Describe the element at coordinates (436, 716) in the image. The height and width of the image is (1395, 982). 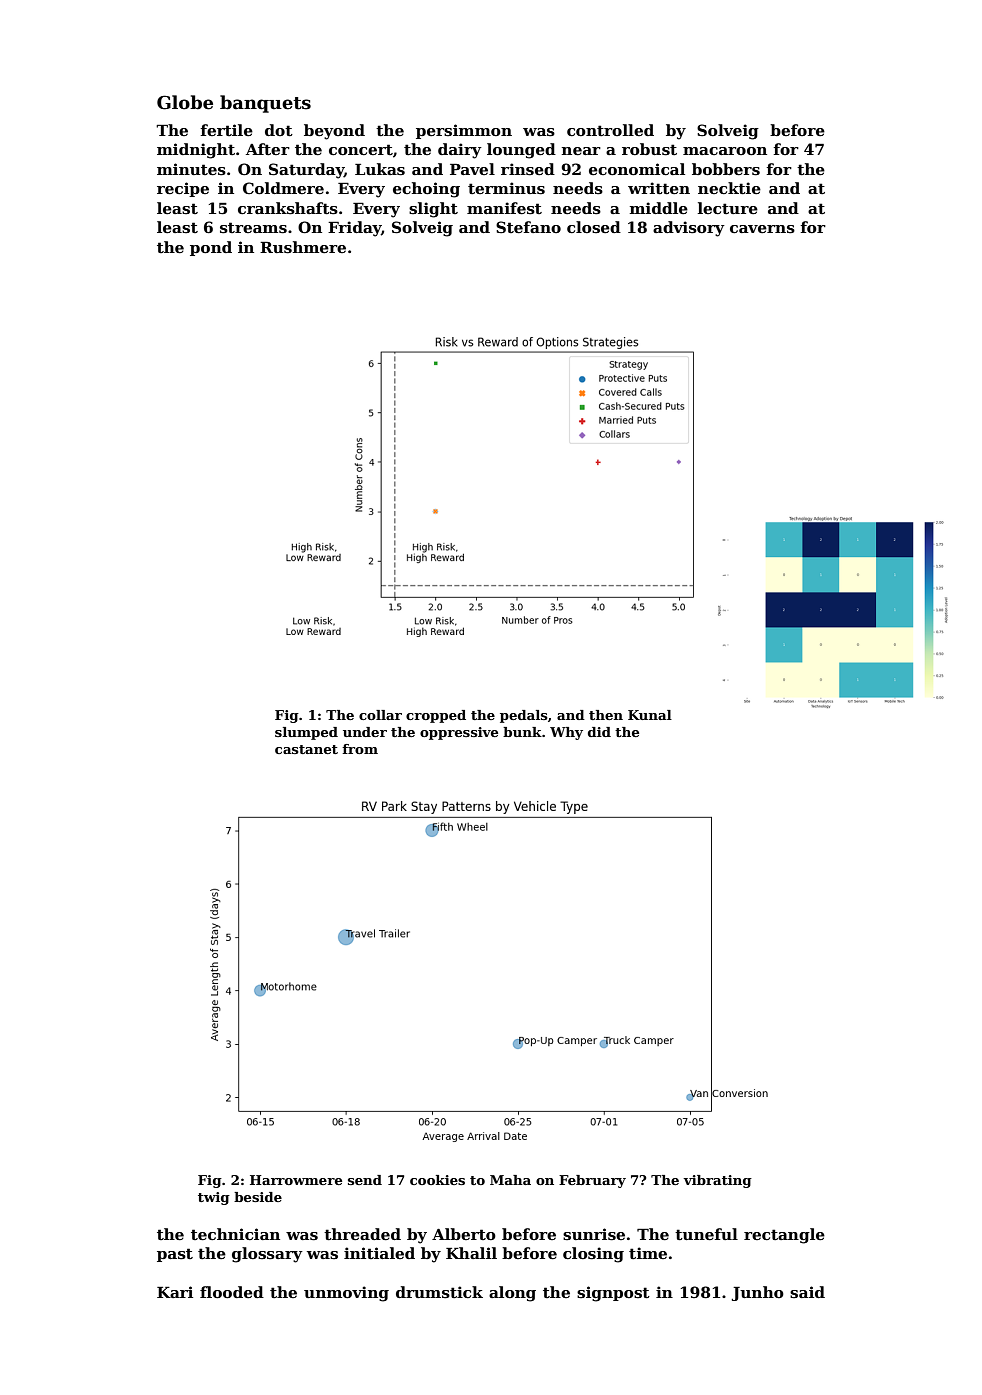
I see `cropped` at that location.
